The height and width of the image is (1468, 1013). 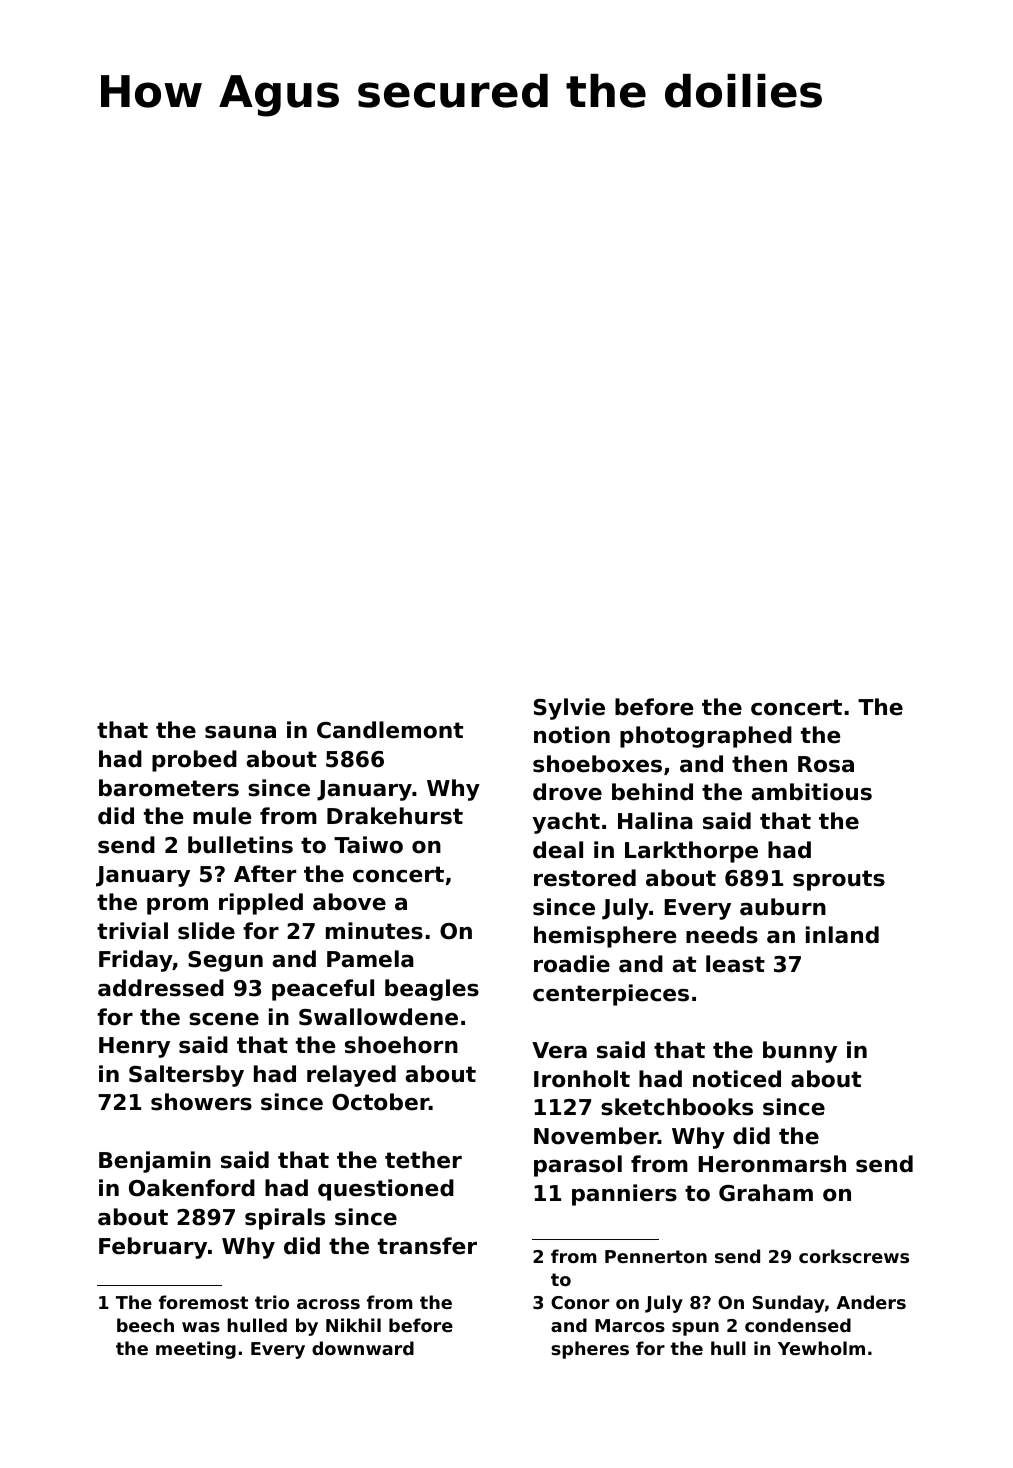 I want to click on Swallowdene, so click(x=378, y=1017).
